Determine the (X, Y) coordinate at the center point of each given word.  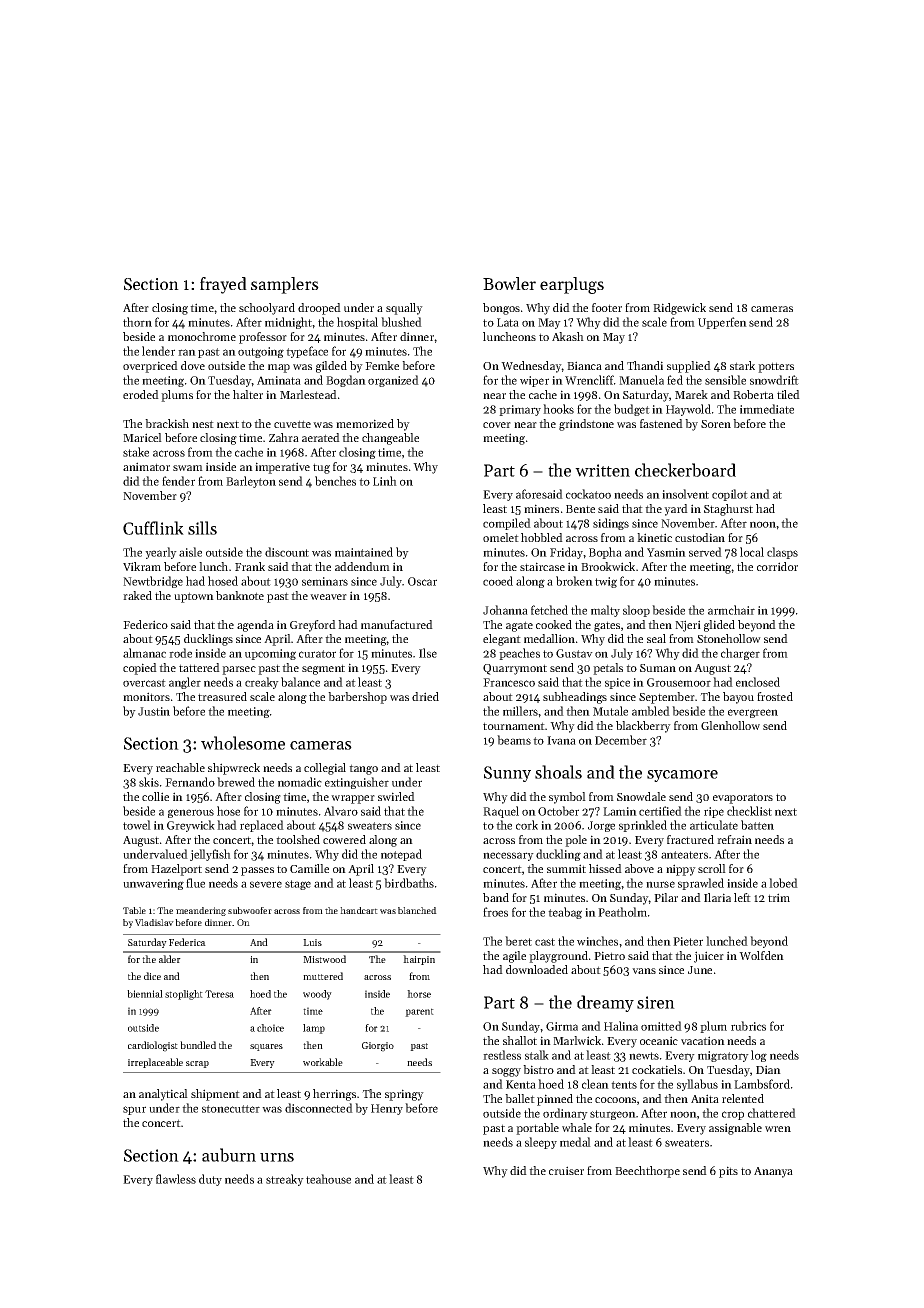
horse (419, 994)
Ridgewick (679, 309)
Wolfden (761, 955)
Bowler (509, 283)
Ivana (561, 740)
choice (270, 1028)
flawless (176, 1179)
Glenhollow (730, 725)
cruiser (566, 1170)
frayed (223, 285)
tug (321, 468)
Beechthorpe (647, 1172)
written (602, 470)
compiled (507, 524)
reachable (180, 767)
